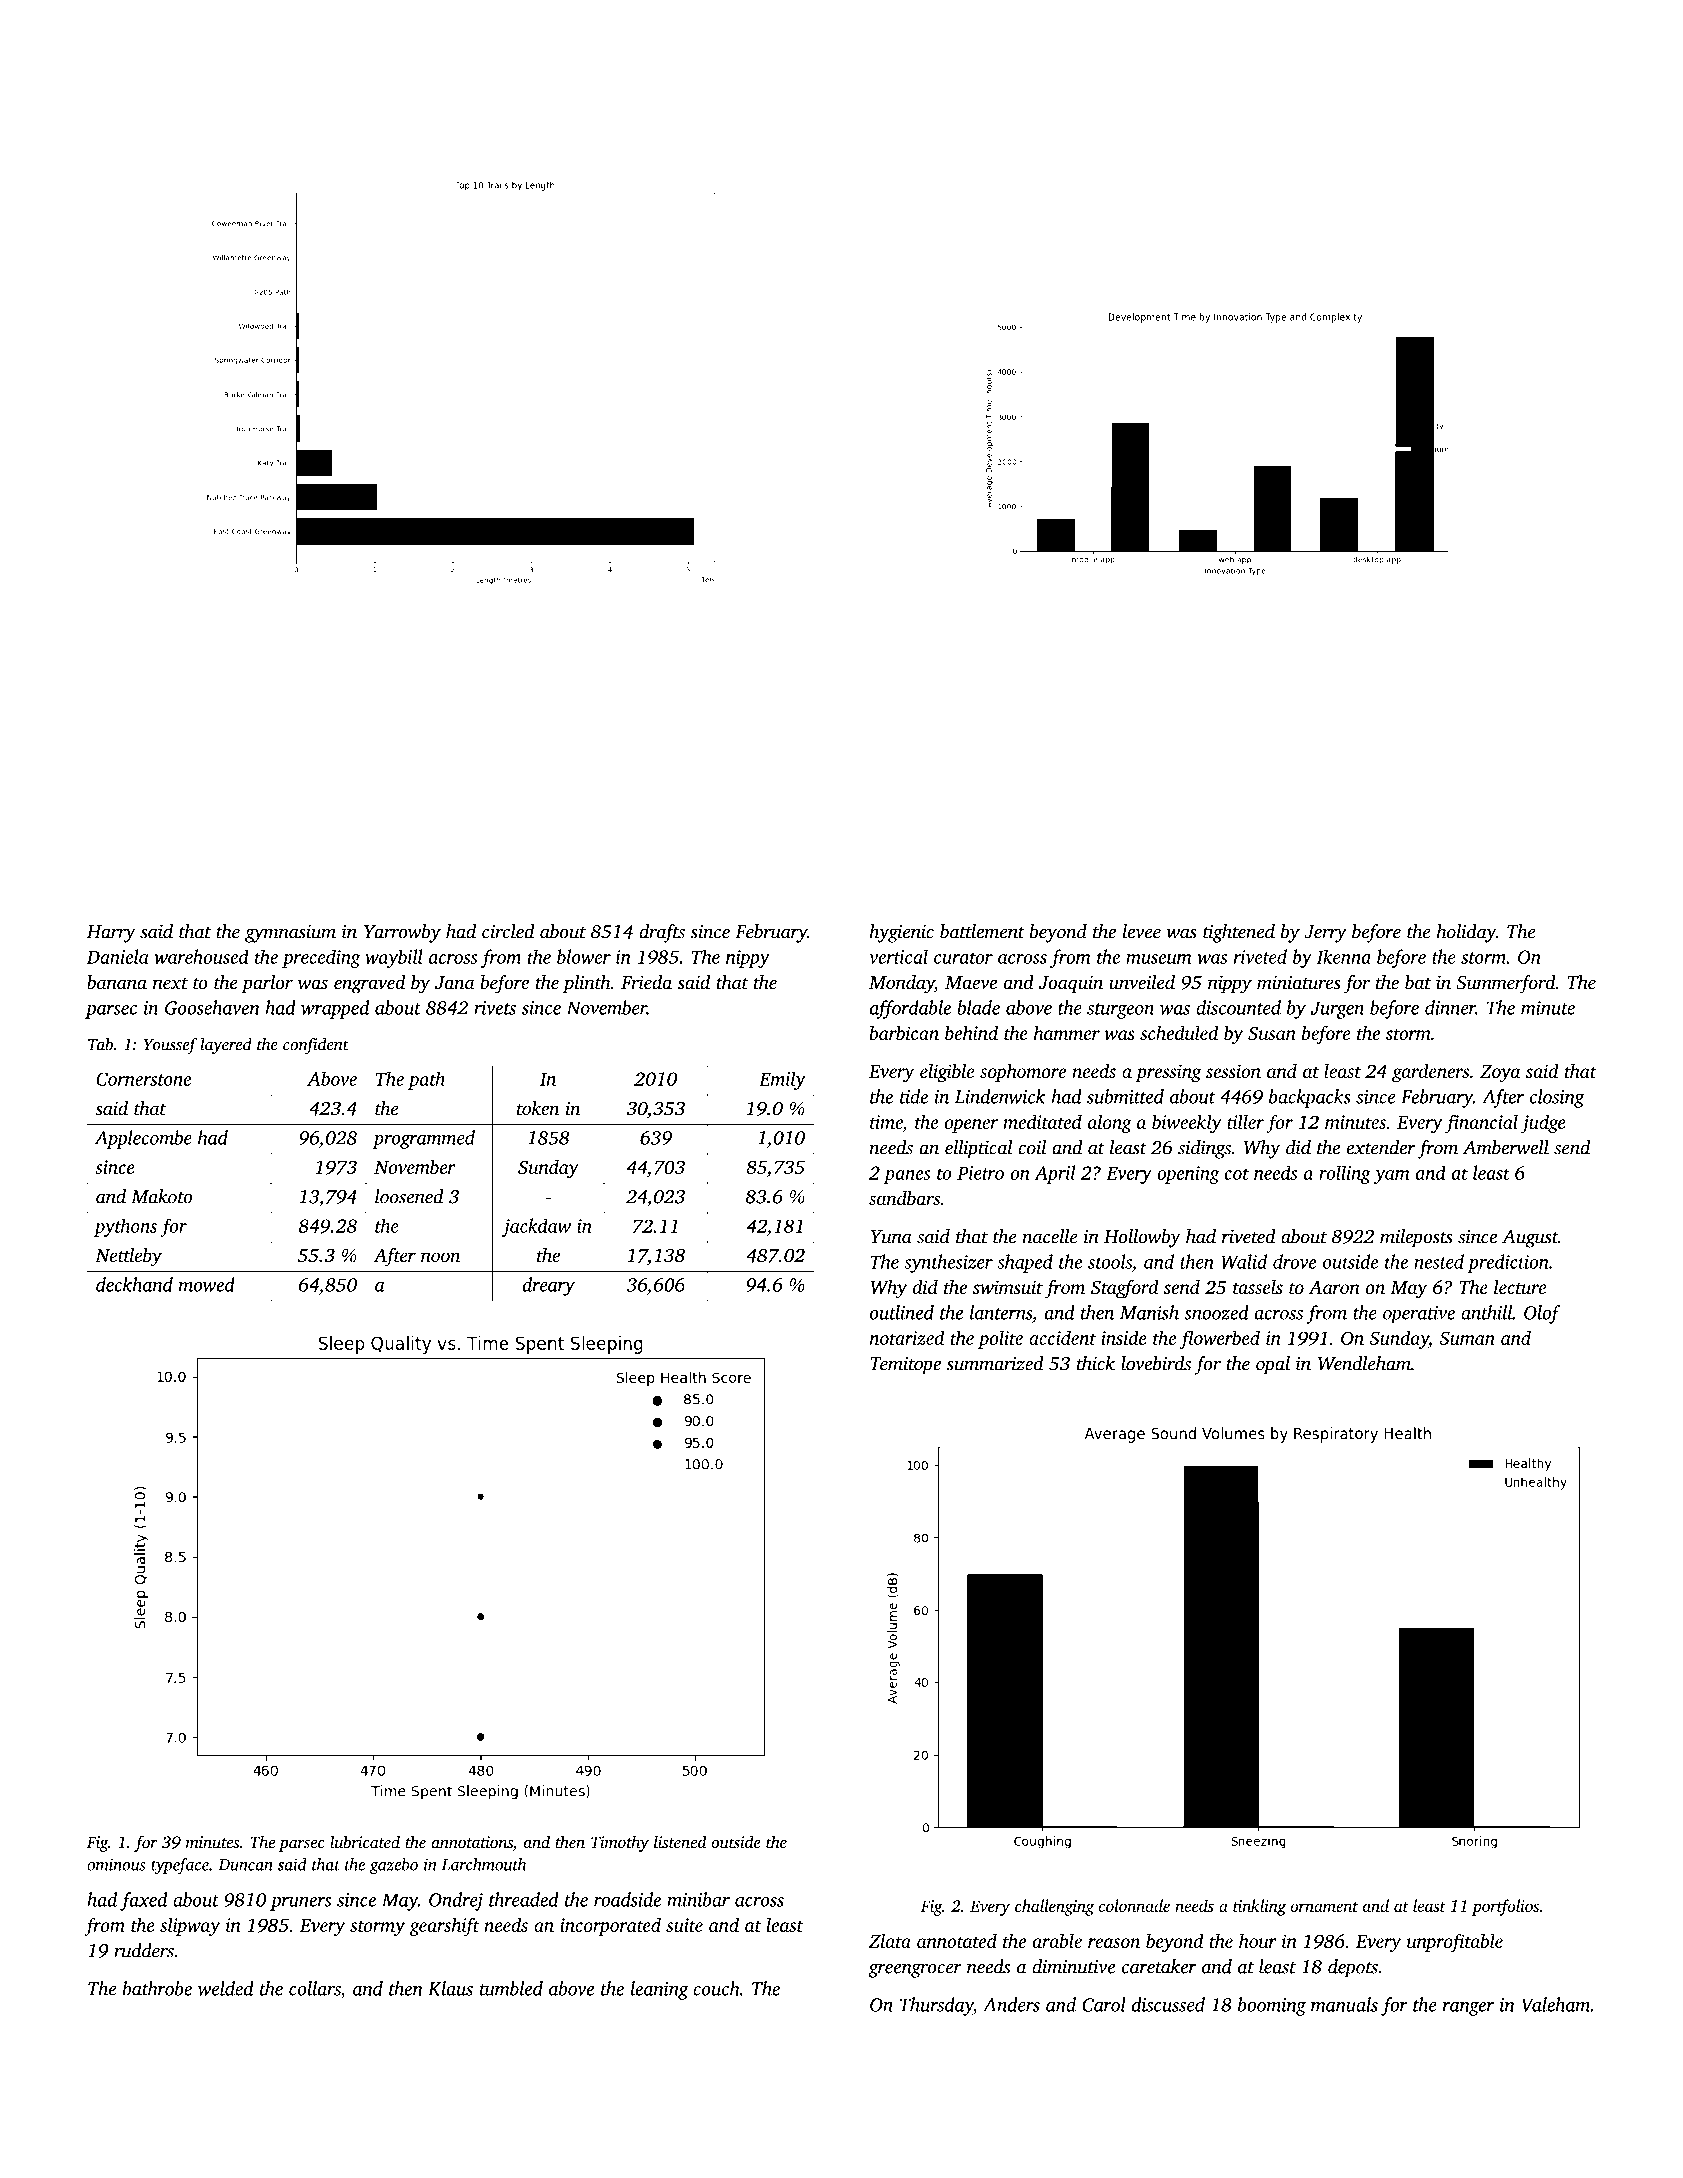 Image resolution: width=1683 pixels, height=2178 pixels. Describe the element at coordinates (290, 934) in the page. I see `gymnasium` at that location.
